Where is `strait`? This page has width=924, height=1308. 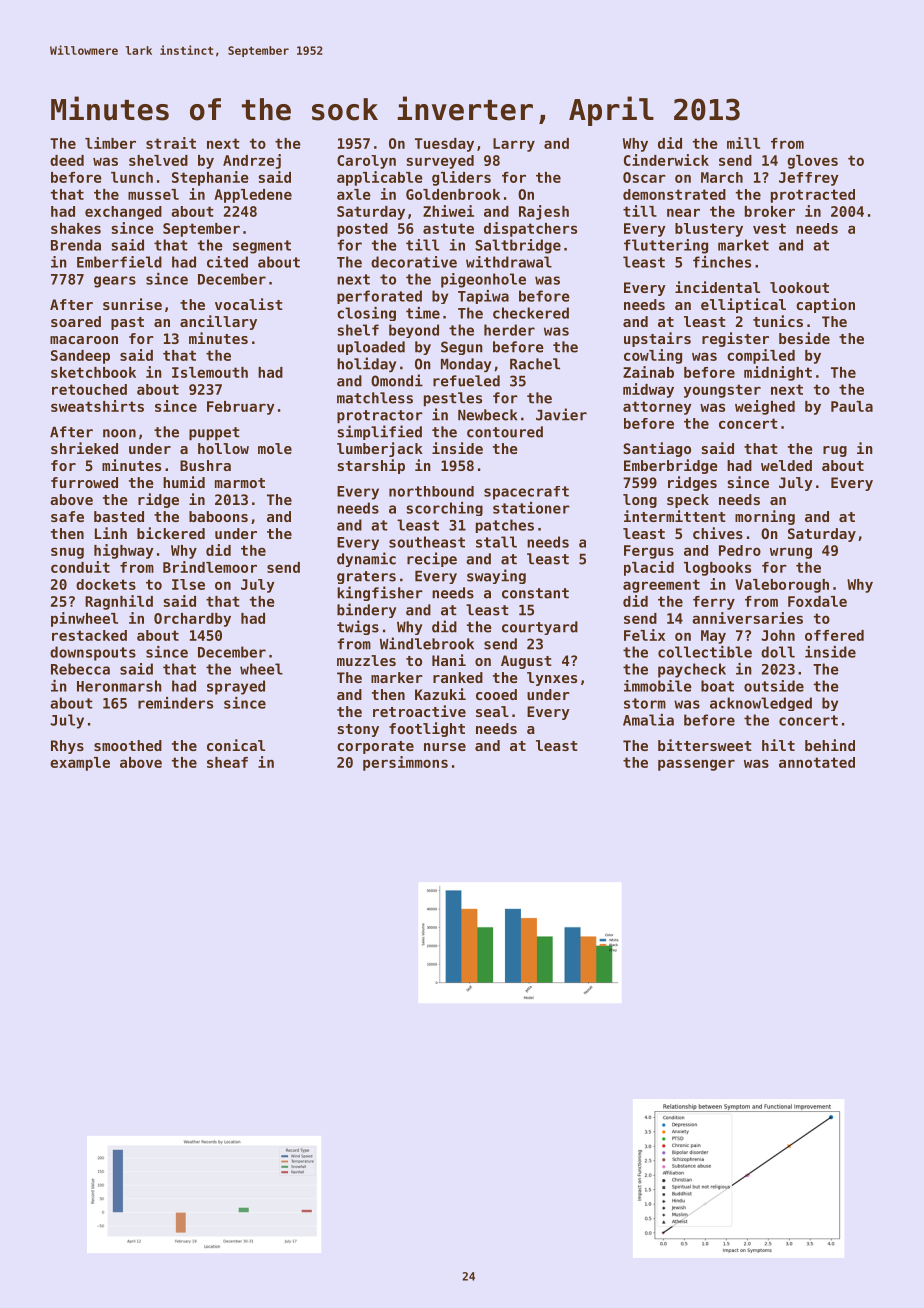
strait is located at coordinates (171, 143).
